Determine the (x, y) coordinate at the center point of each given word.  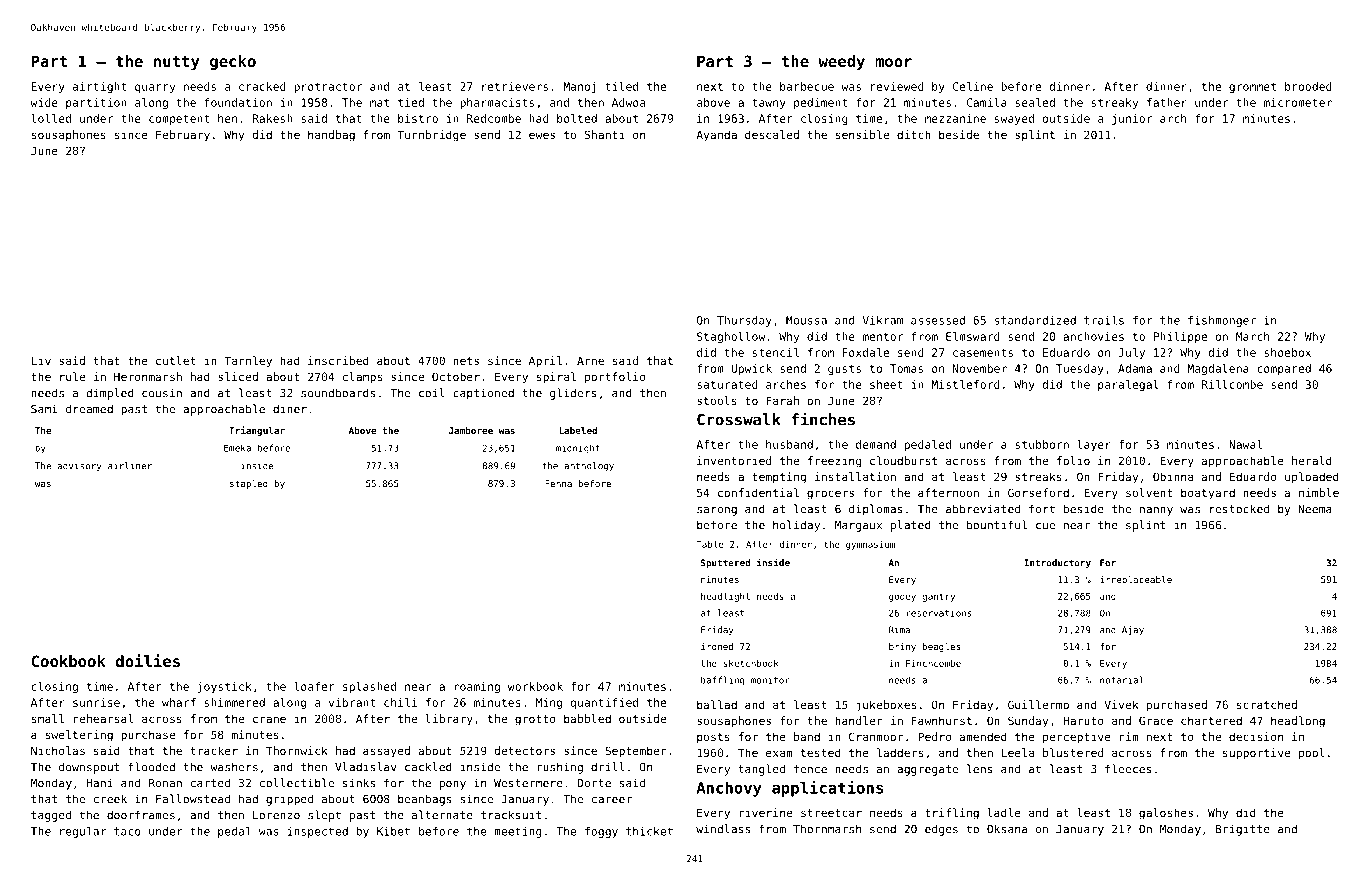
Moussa (806, 320)
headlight (725, 597)
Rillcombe (1232, 384)
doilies (148, 660)
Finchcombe (933, 663)
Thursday (744, 321)
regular (83, 832)
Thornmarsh (827, 829)
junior (1132, 119)
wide (44, 102)
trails (1104, 320)
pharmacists (497, 103)
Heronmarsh (148, 376)
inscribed (338, 360)
